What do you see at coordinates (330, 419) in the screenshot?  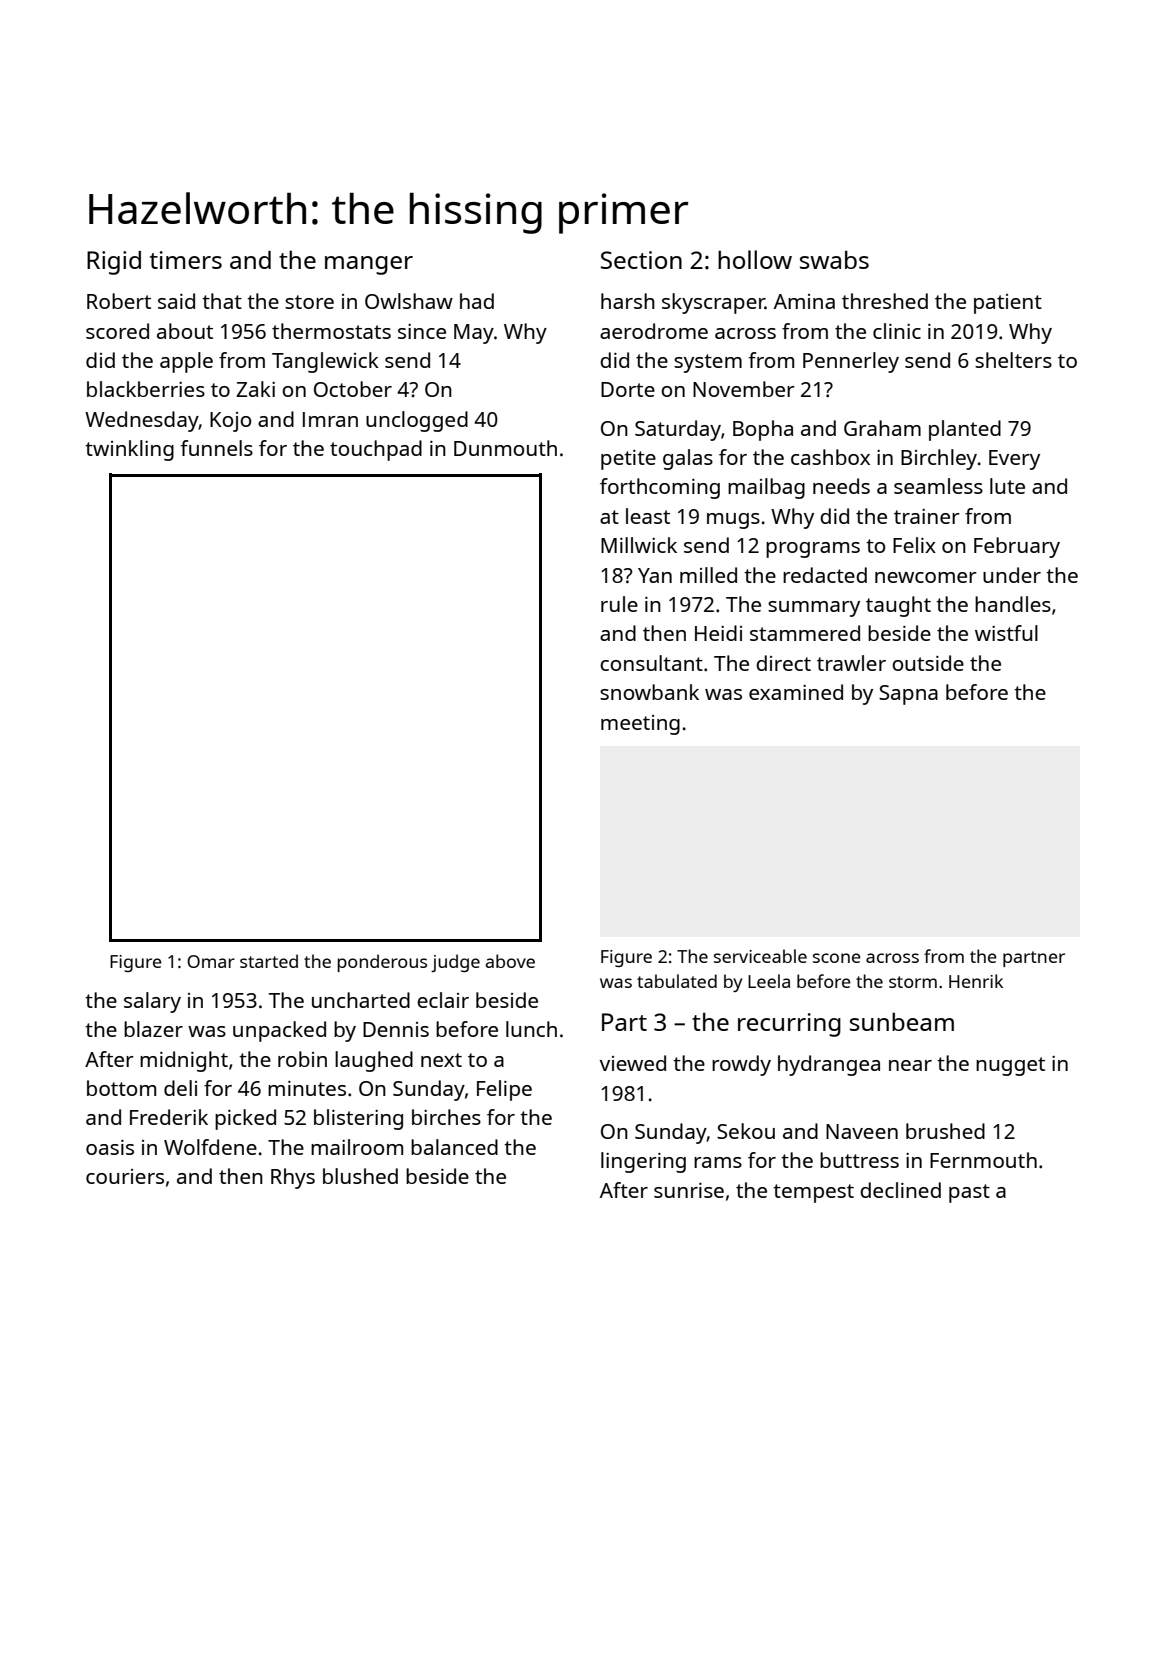 I see `Imran` at bounding box center [330, 419].
